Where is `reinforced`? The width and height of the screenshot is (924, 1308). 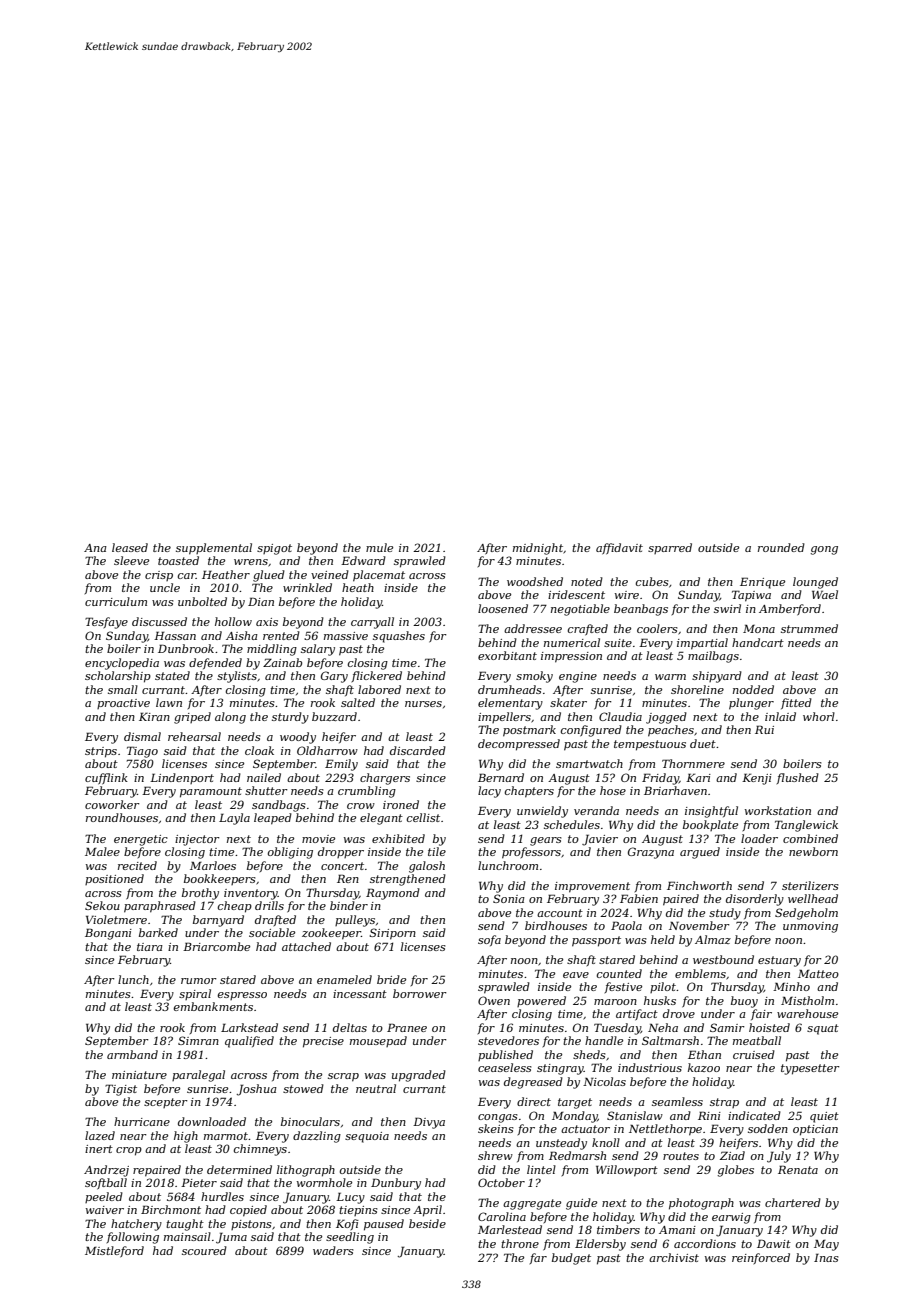 reinforced is located at coordinates (761, 1258).
